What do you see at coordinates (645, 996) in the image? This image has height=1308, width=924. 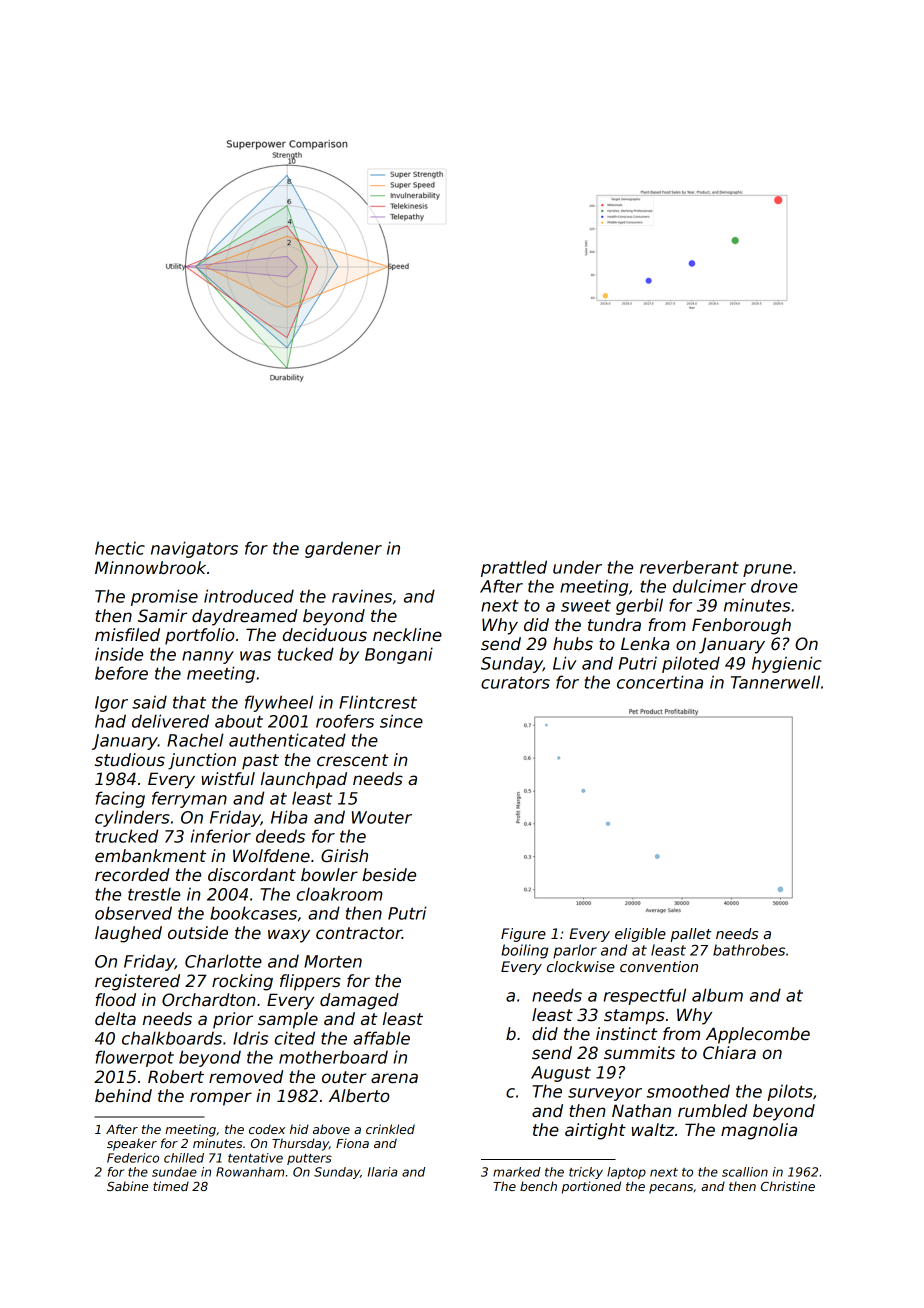 I see `respectful` at bounding box center [645, 996].
